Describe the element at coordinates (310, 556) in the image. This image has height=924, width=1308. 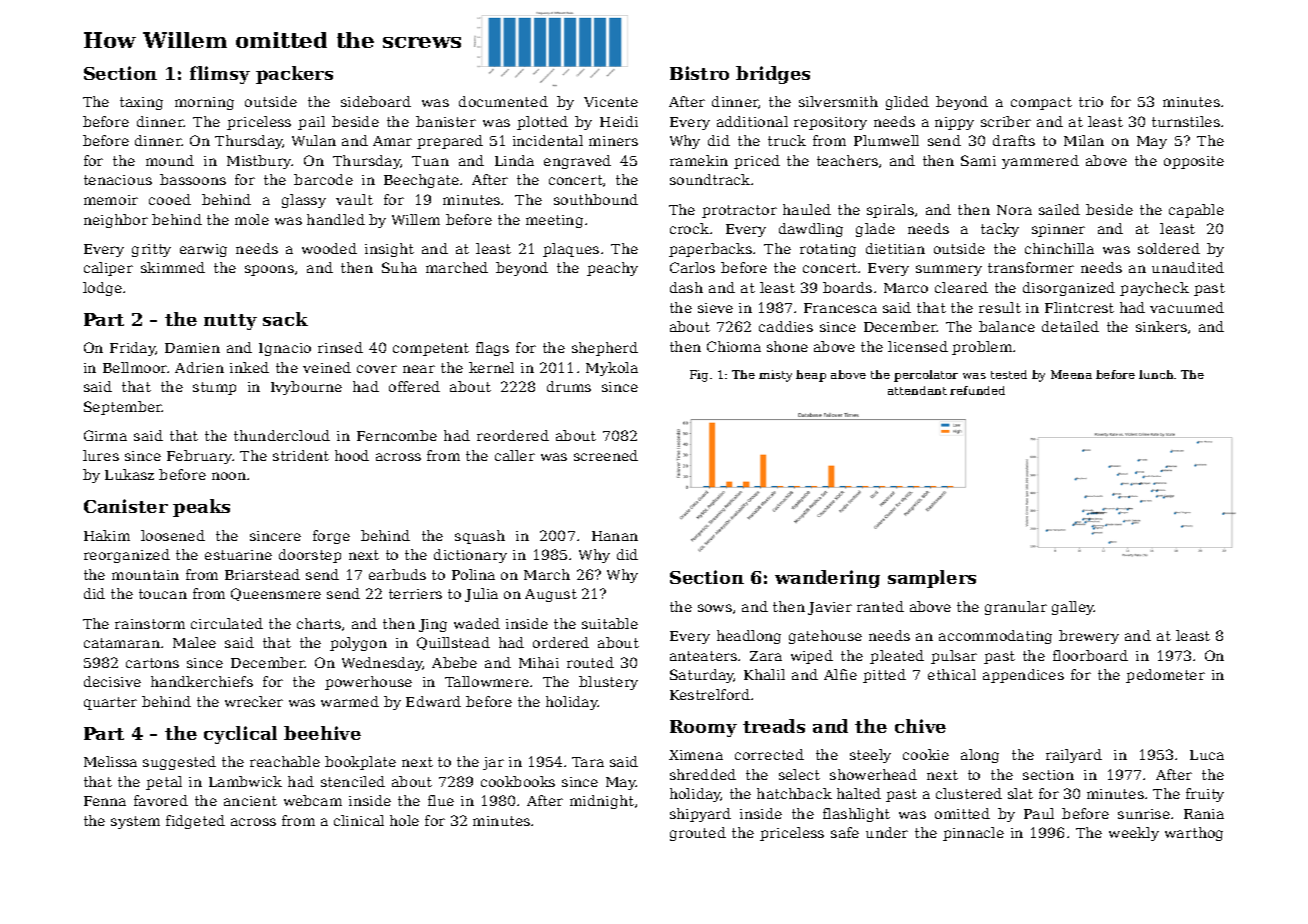
I see `doorstep` at that location.
